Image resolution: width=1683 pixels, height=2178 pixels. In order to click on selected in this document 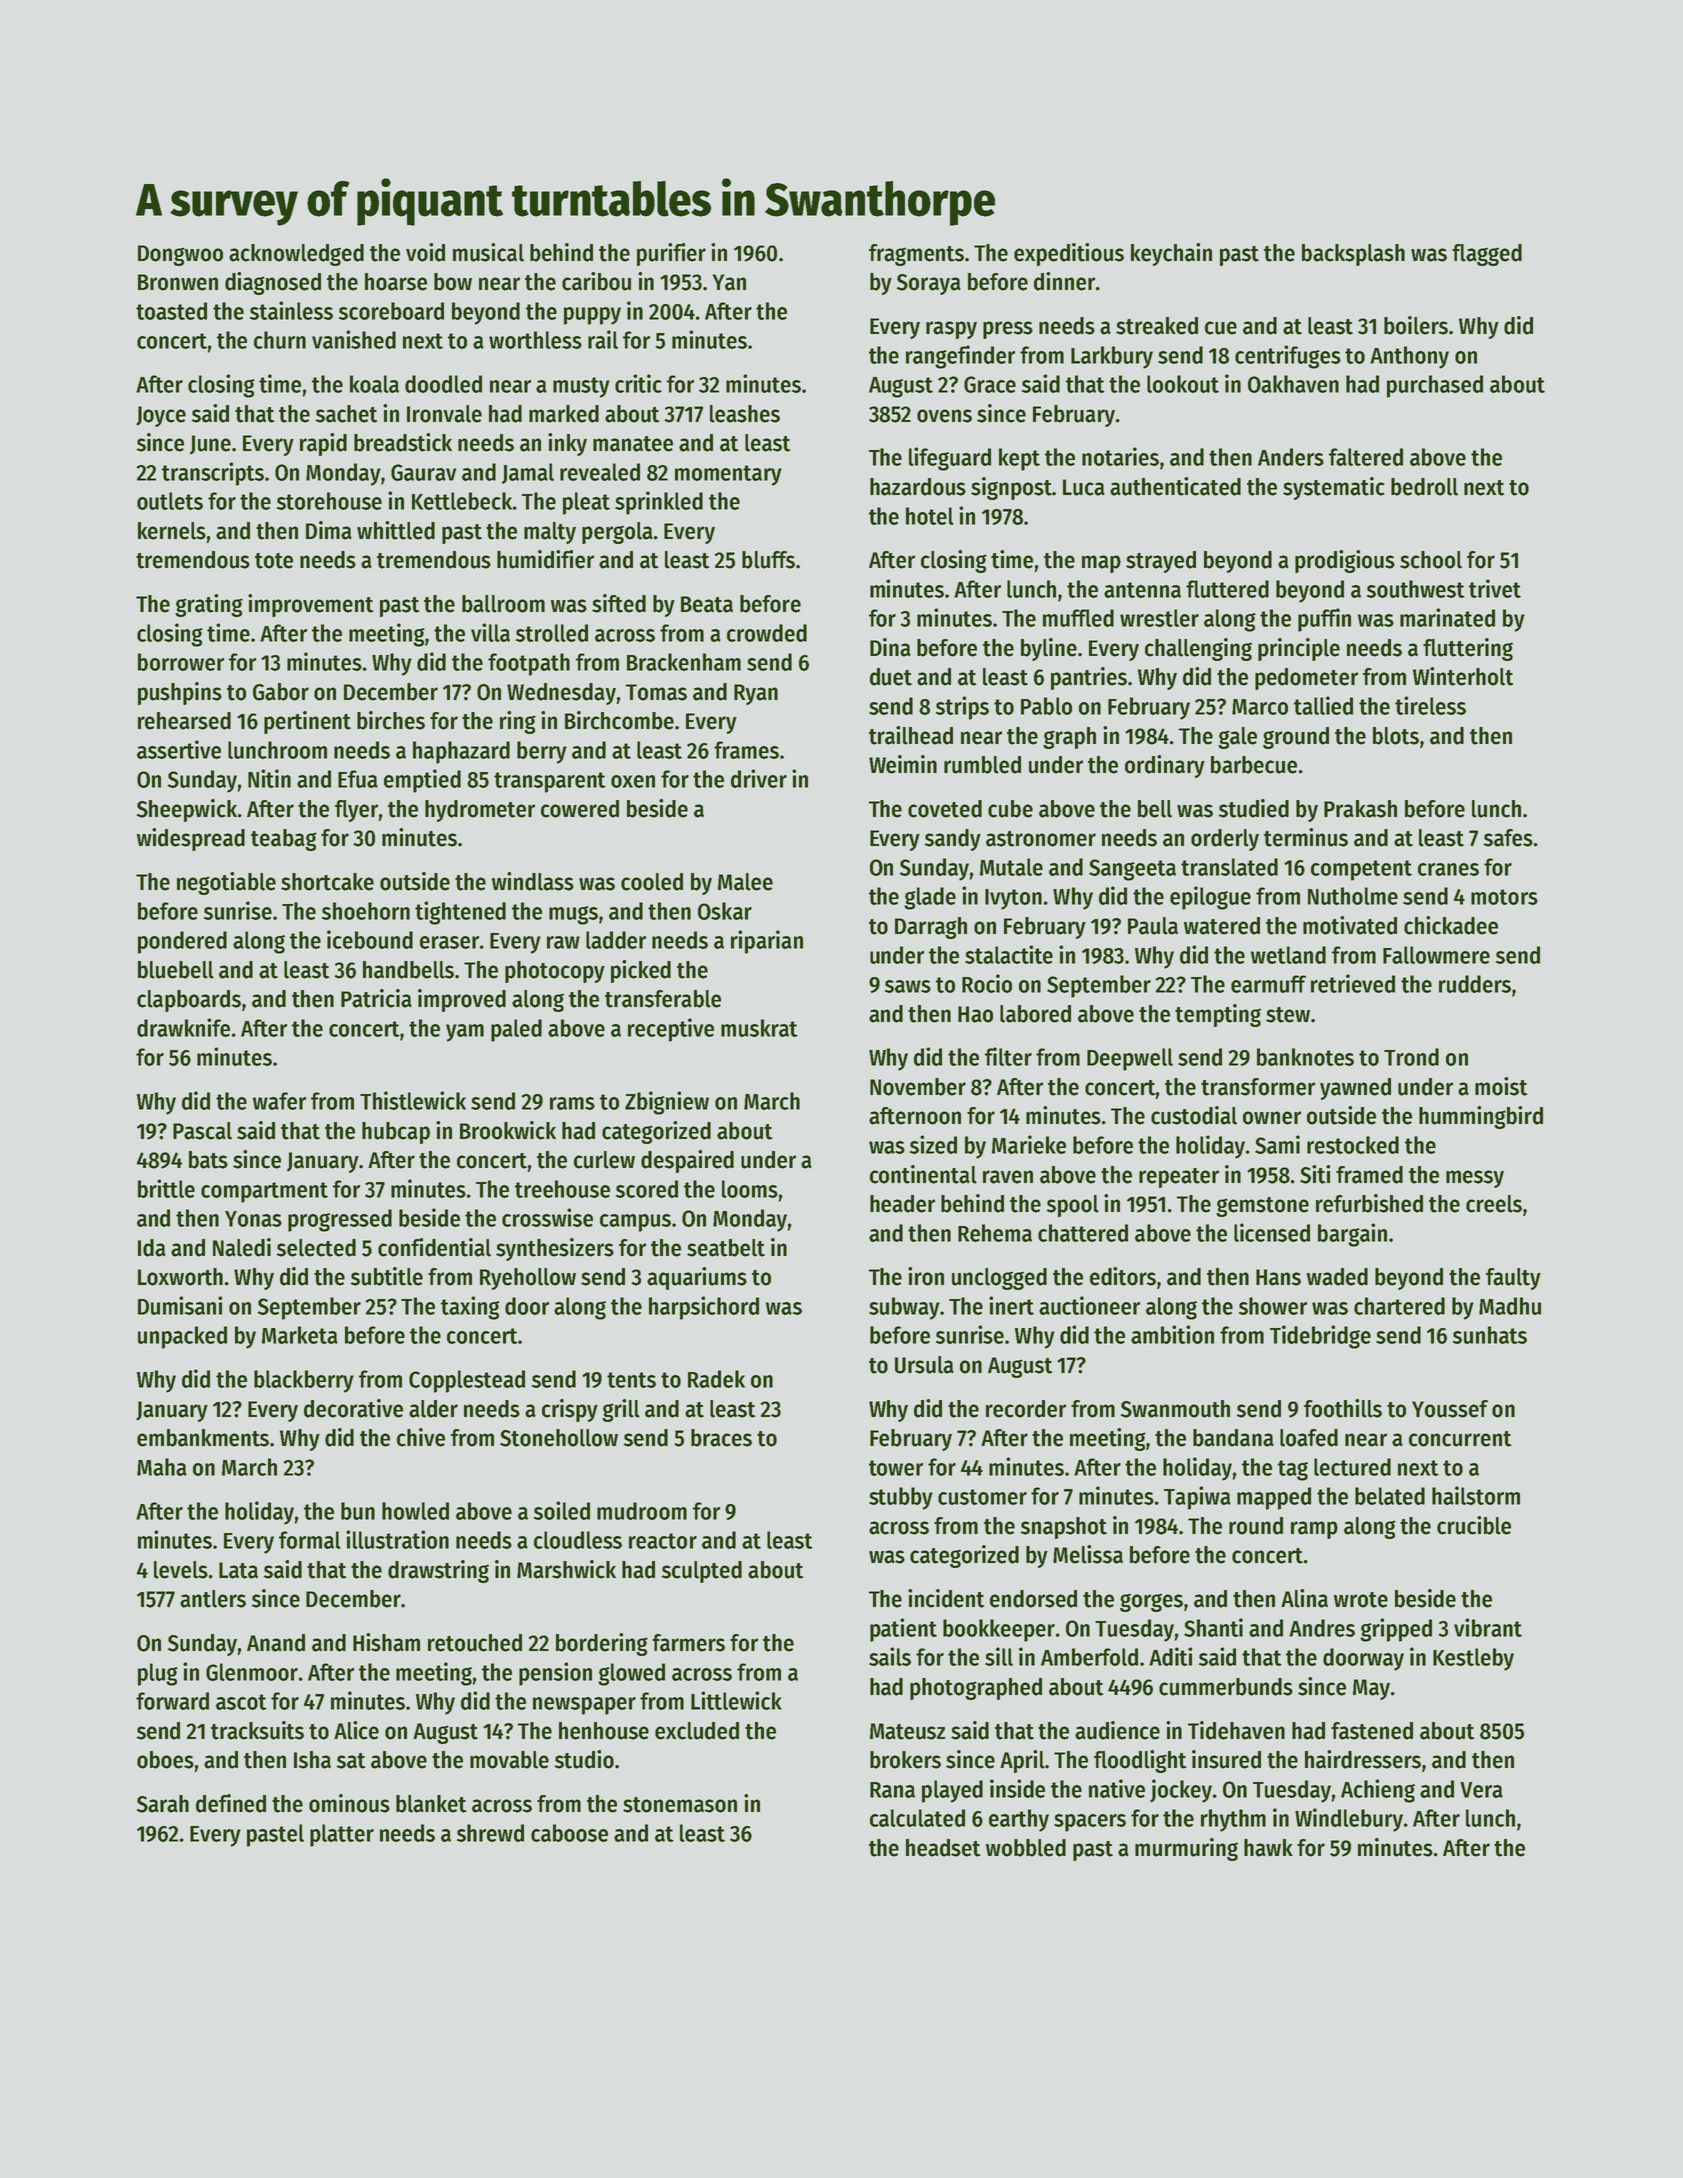, I will do `click(316, 1248)`.
